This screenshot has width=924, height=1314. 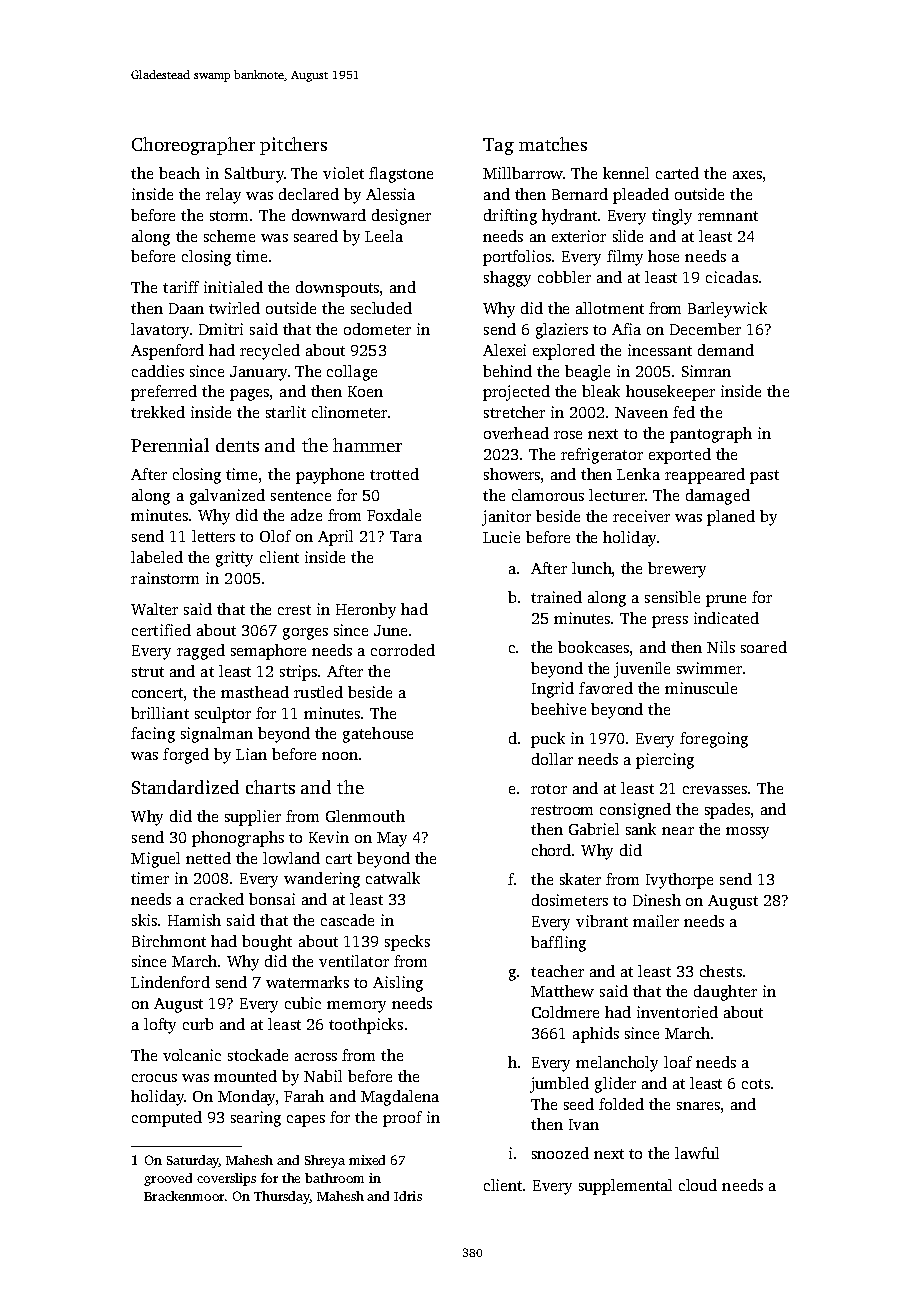 I want to click on grooved, so click(x=168, y=1179).
